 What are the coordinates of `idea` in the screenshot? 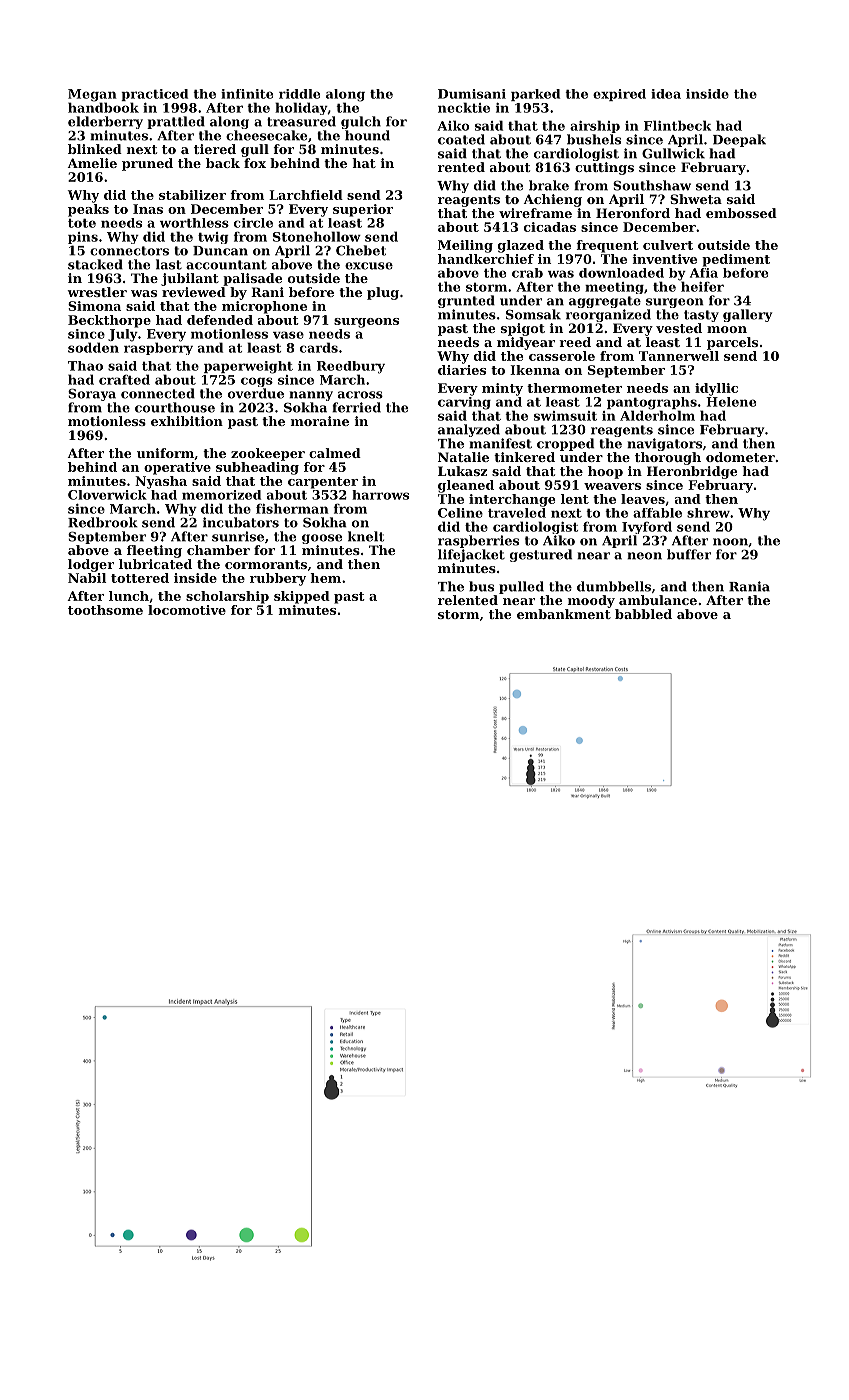 It's located at (666, 94).
